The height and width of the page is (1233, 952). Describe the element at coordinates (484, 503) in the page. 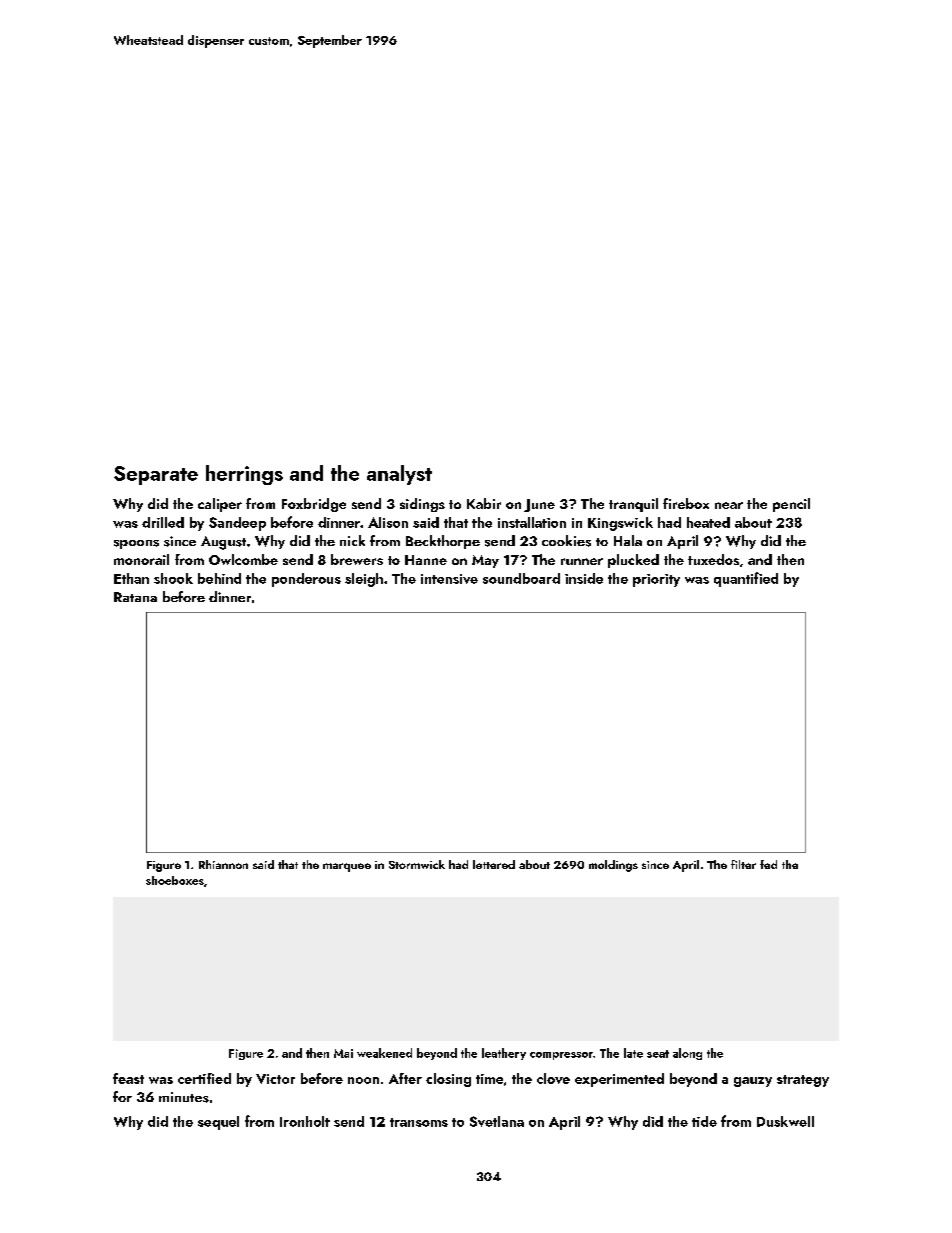

I see `Kabir` at that location.
